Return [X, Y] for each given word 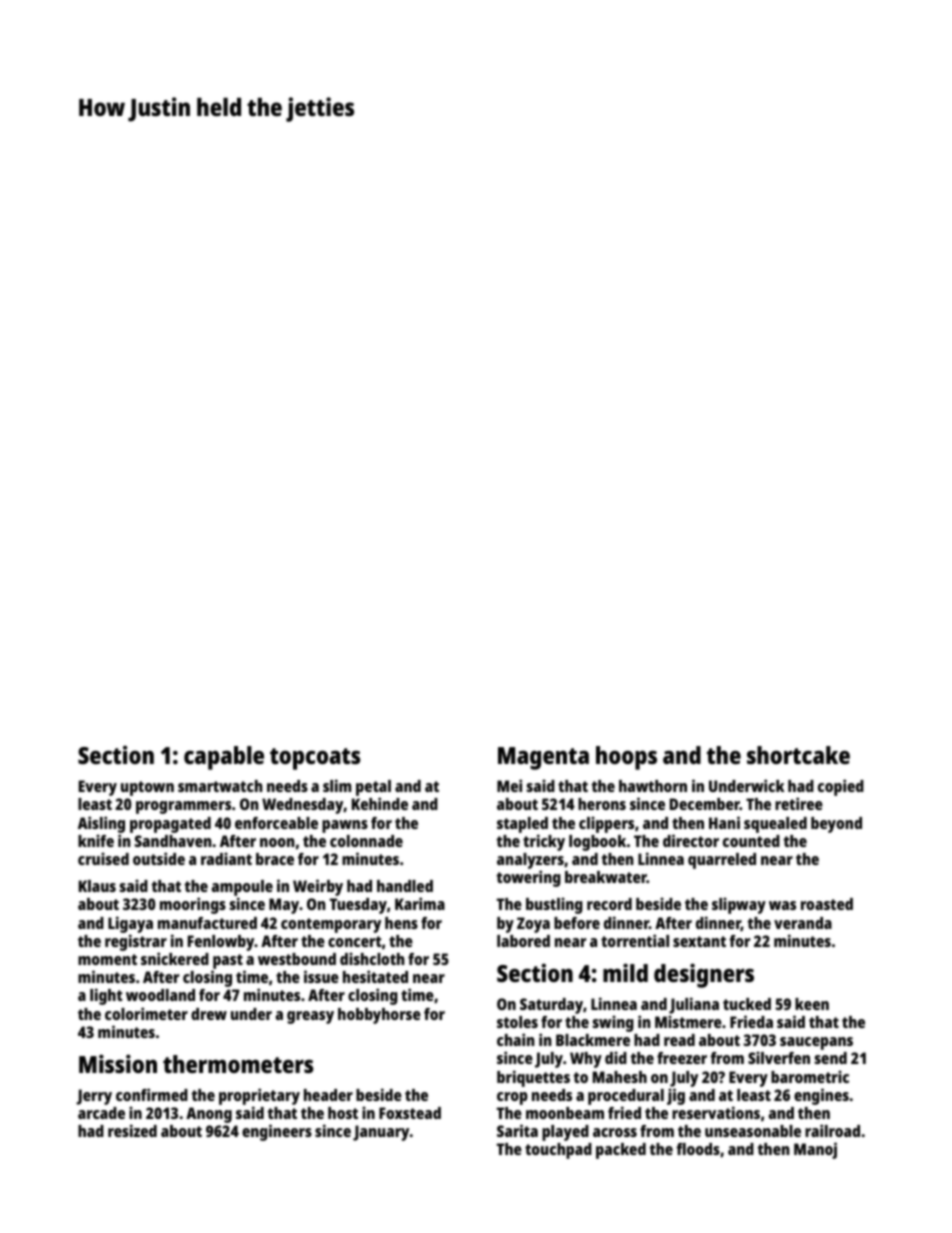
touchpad [558, 1151]
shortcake [798, 755]
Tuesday [358, 906]
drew [209, 1014]
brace [275, 859]
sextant [699, 941]
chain [516, 1039]
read [679, 1040]
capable [224, 758]
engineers [277, 1132]
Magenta [543, 758]
